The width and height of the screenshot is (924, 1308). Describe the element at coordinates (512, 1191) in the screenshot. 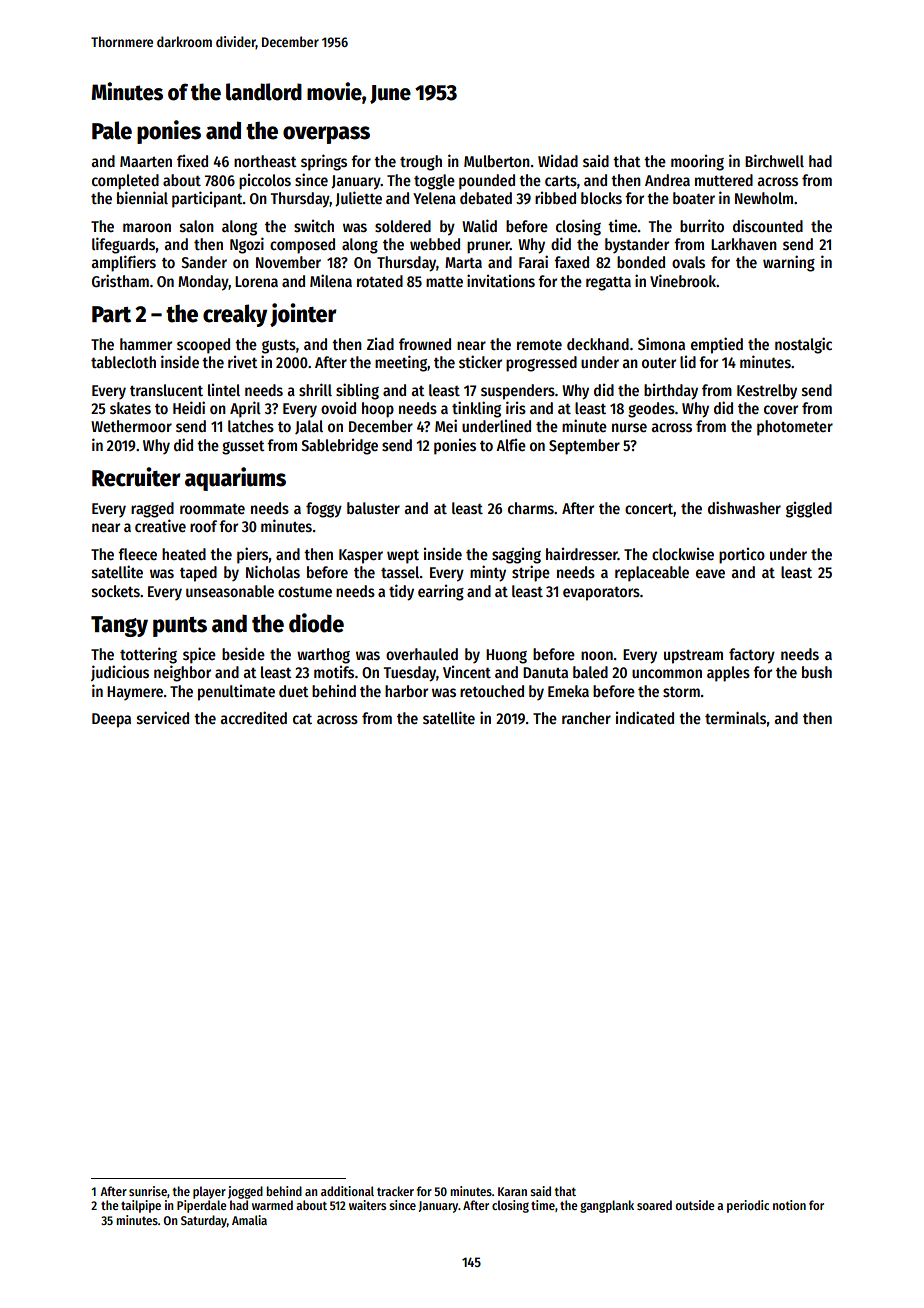

I see `Karan` at that location.
